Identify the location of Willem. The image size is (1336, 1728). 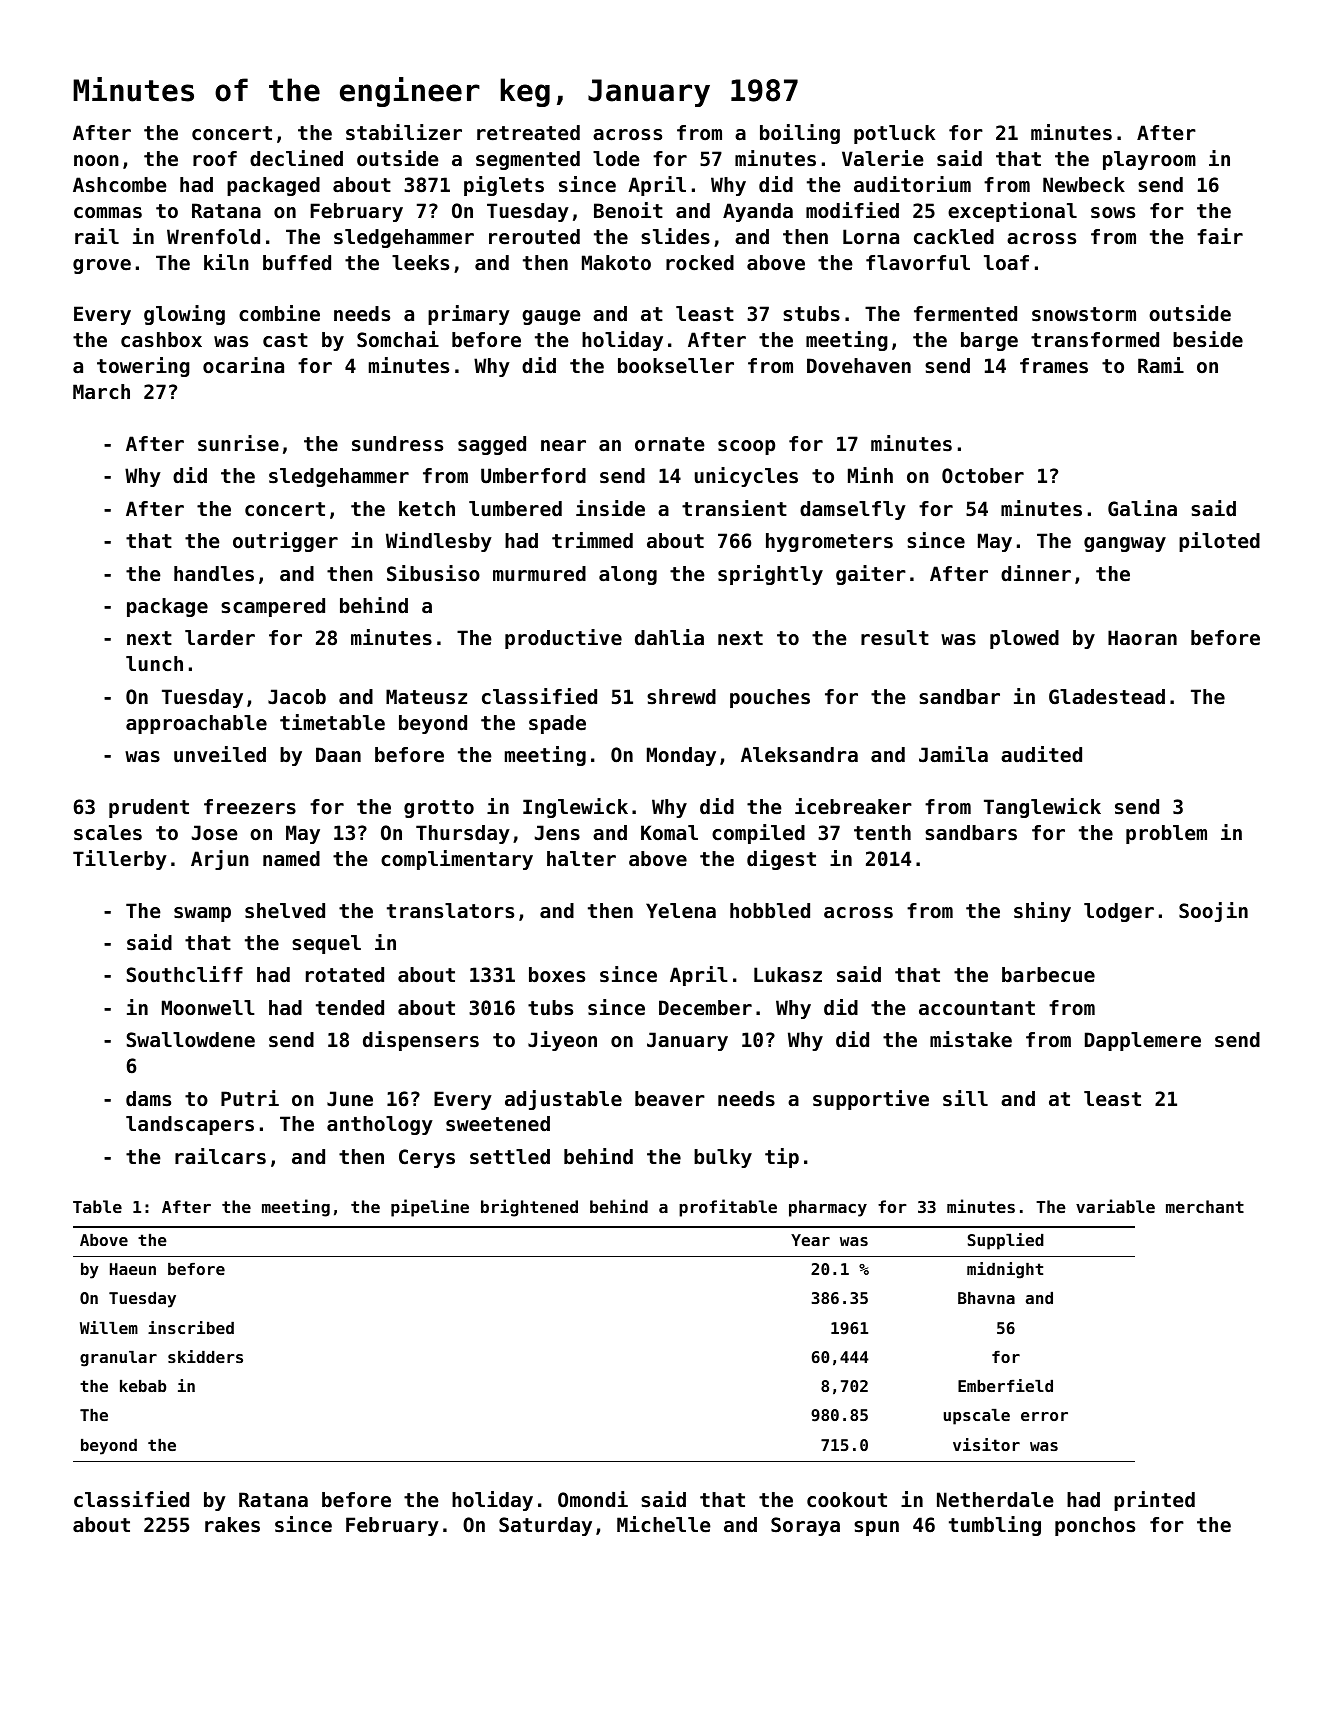
(109, 1327).
